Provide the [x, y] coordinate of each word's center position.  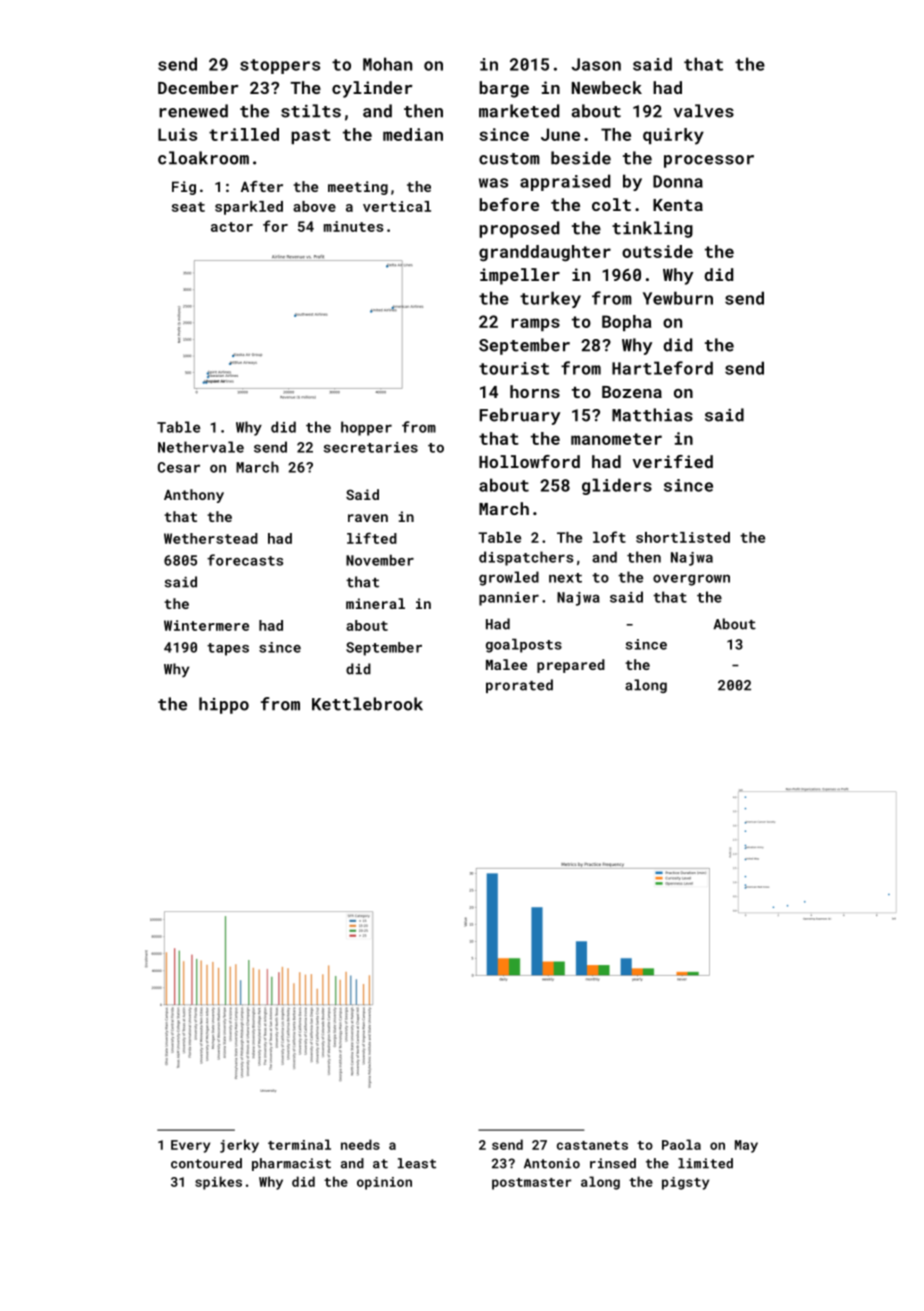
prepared [571, 666]
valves [704, 111]
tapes [228, 649]
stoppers [280, 66]
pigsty [685, 1183]
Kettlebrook [367, 704]
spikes [218, 1183]
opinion [384, 1183]
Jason [596, 64]
